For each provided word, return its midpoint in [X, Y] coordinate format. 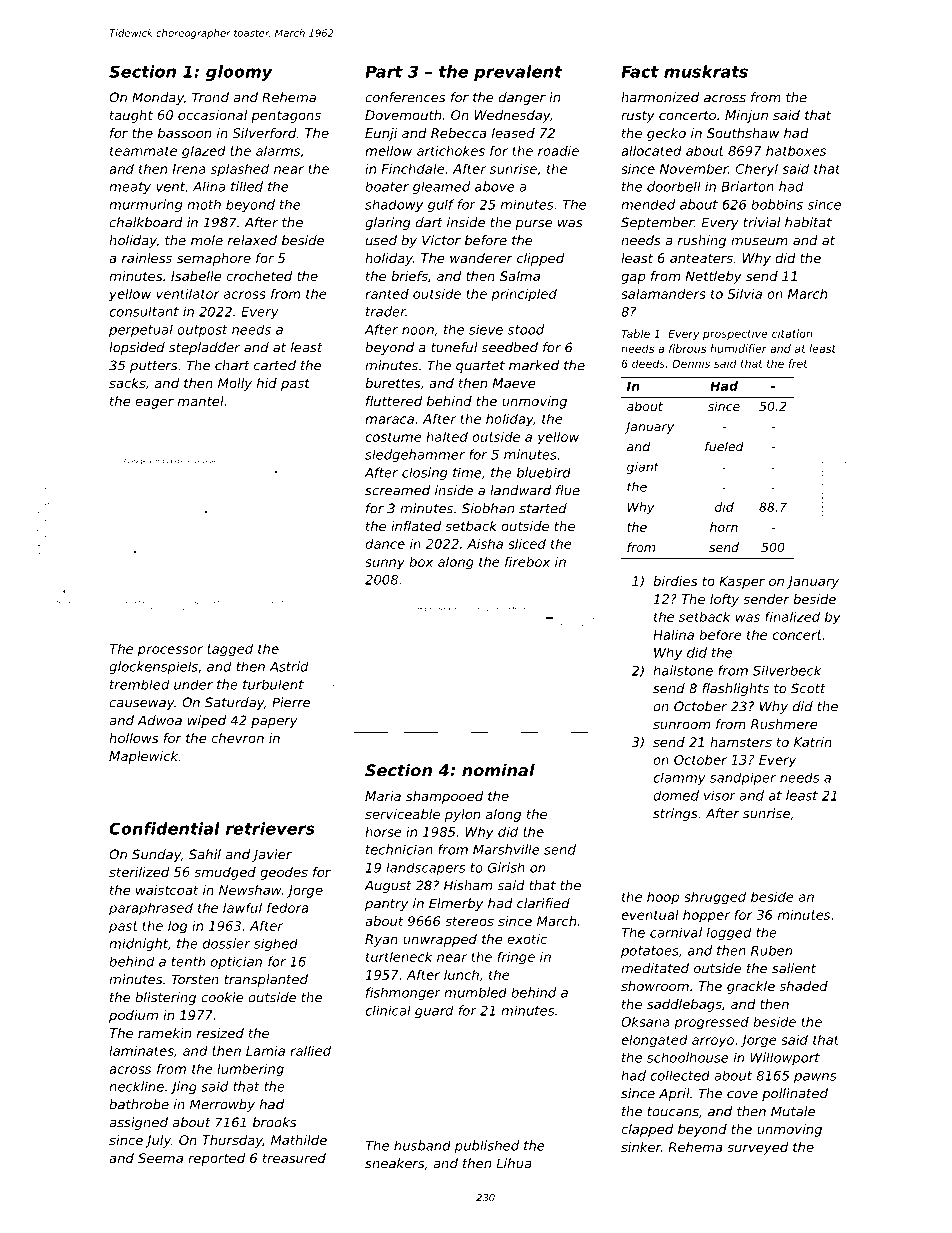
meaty [130, 188]
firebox [527, 561]
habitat [808, 222]
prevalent [518, 73]
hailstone [683, 670]
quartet [480, 367]
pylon [462, 815]
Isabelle [196, 276]
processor [170, 651]
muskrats [706, 71]
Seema [160, 1158]
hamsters [741, 742]
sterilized [139, 872]
